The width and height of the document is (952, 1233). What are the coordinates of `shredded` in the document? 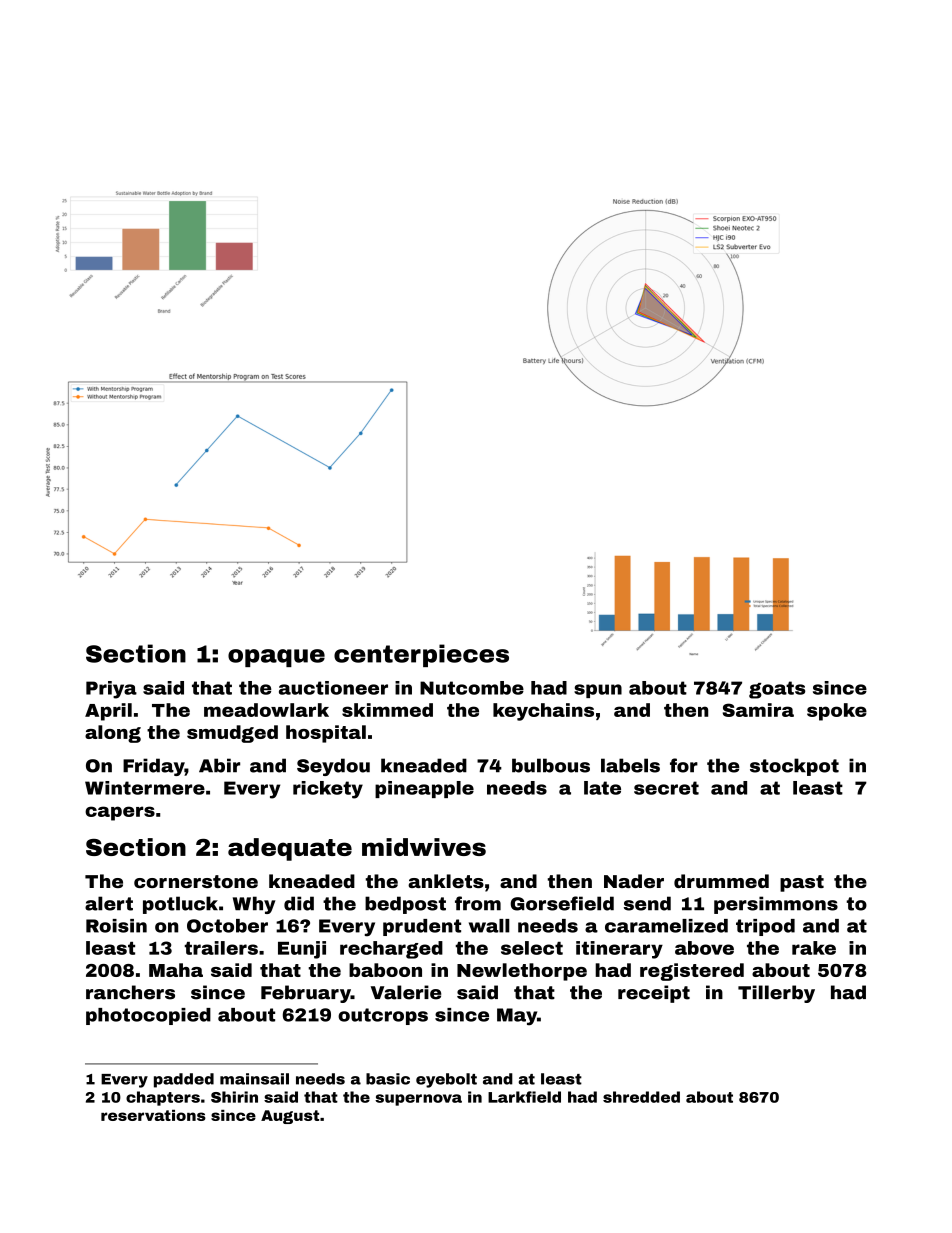 It's located at (641, 1097).
